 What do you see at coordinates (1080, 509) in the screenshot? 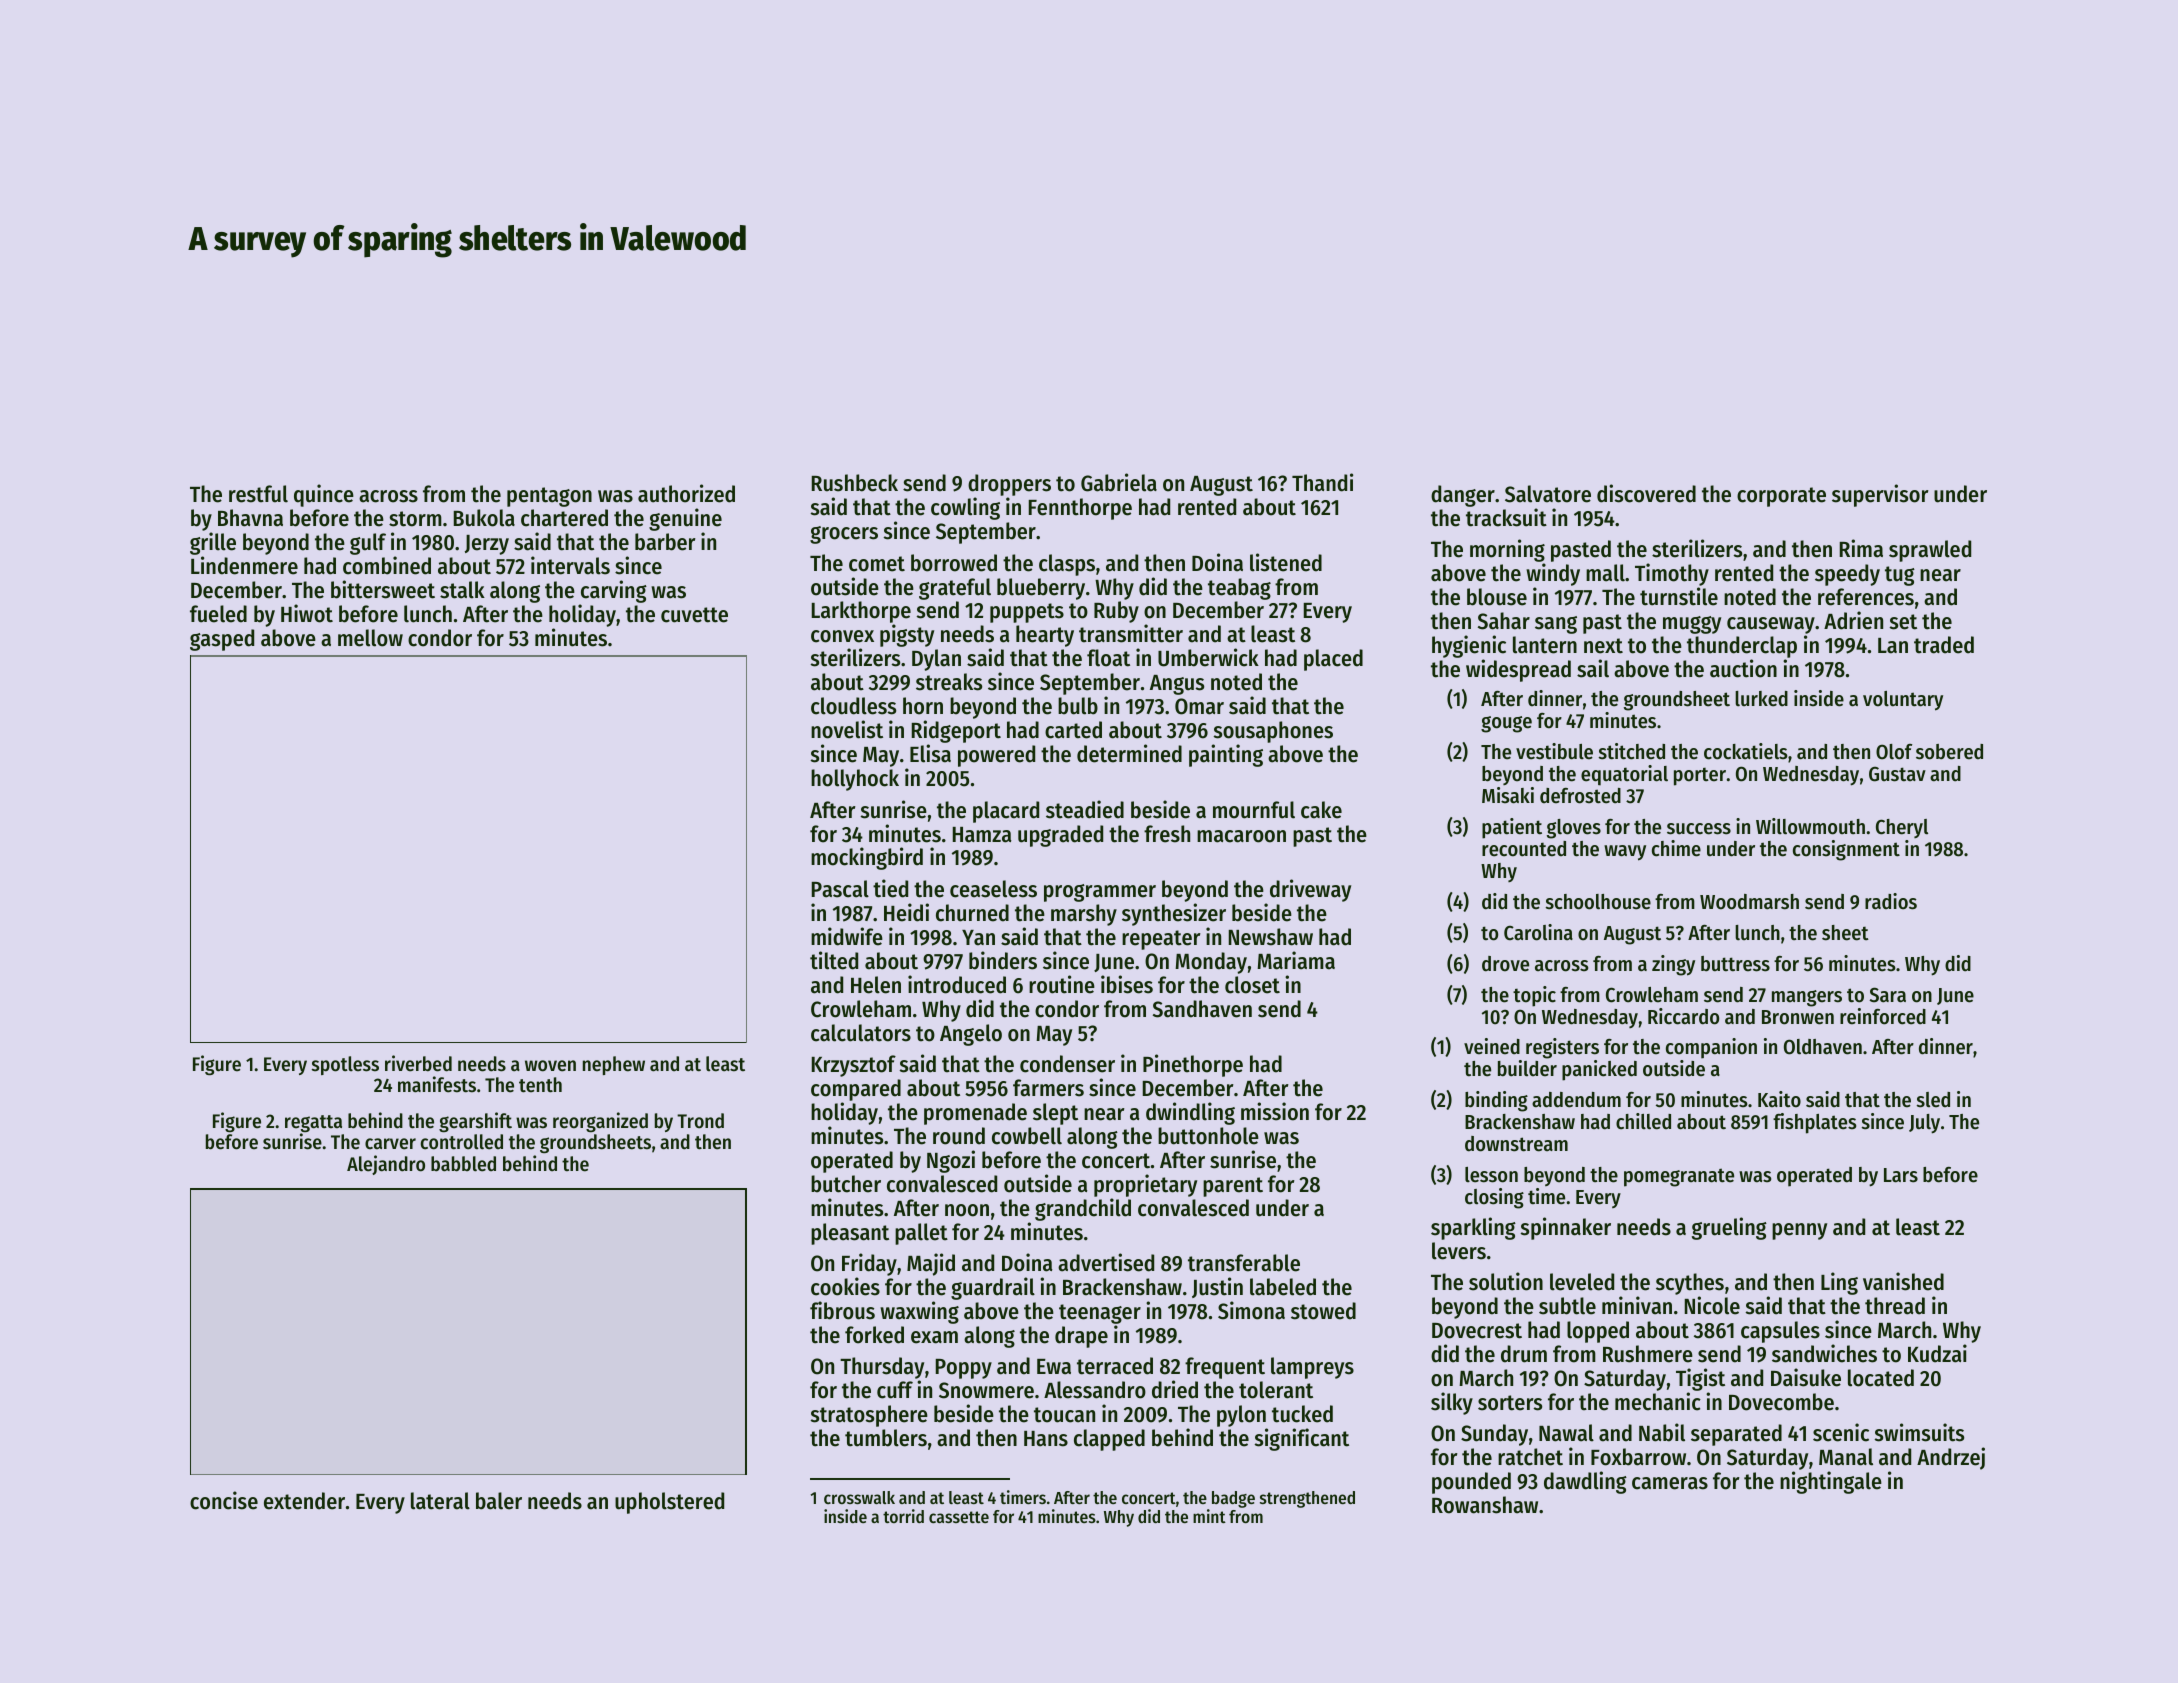
I see `Fennthorpe` at bounding box center [1080, 509].
